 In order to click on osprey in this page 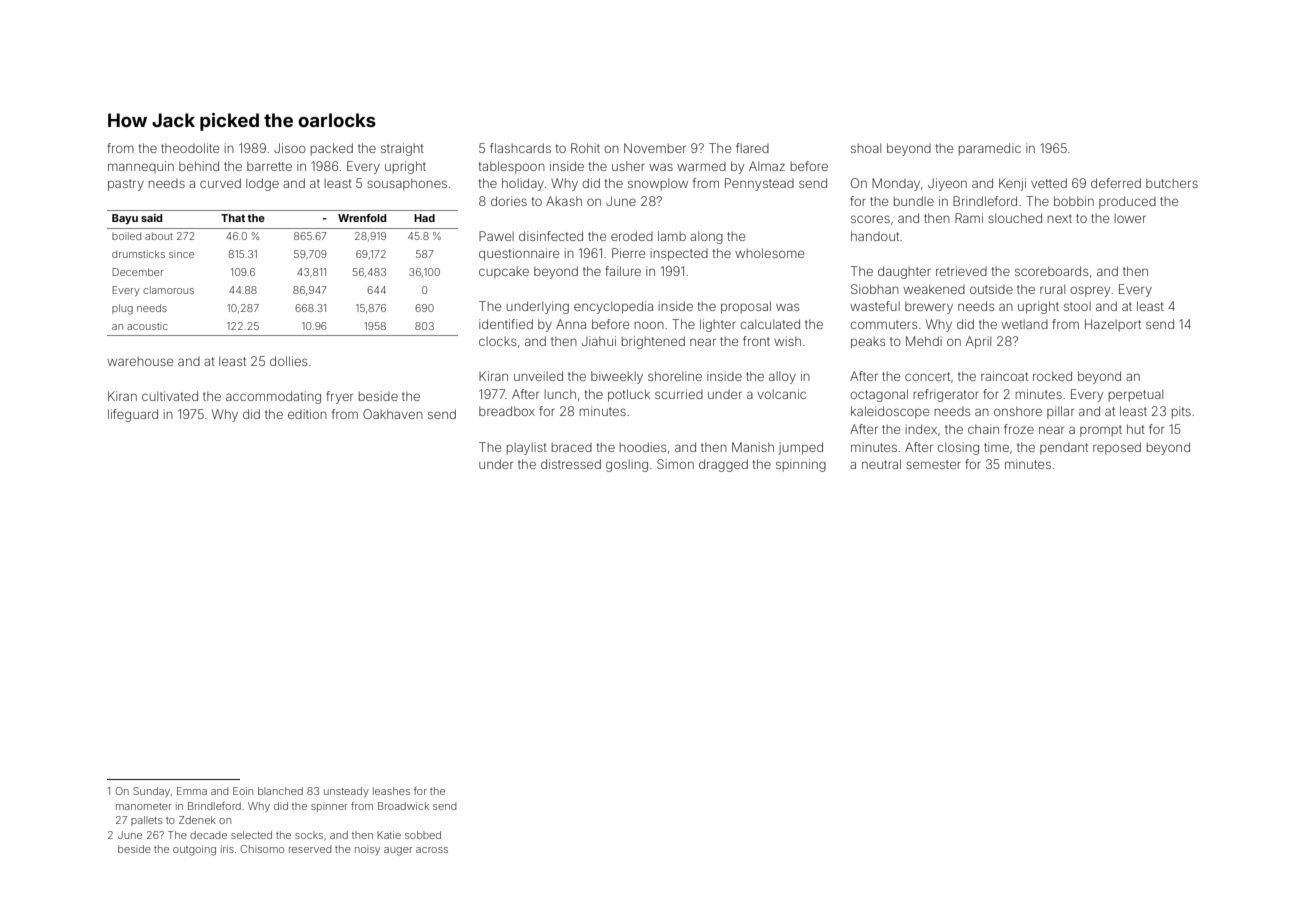, I will do `click(1090, 291)`.
